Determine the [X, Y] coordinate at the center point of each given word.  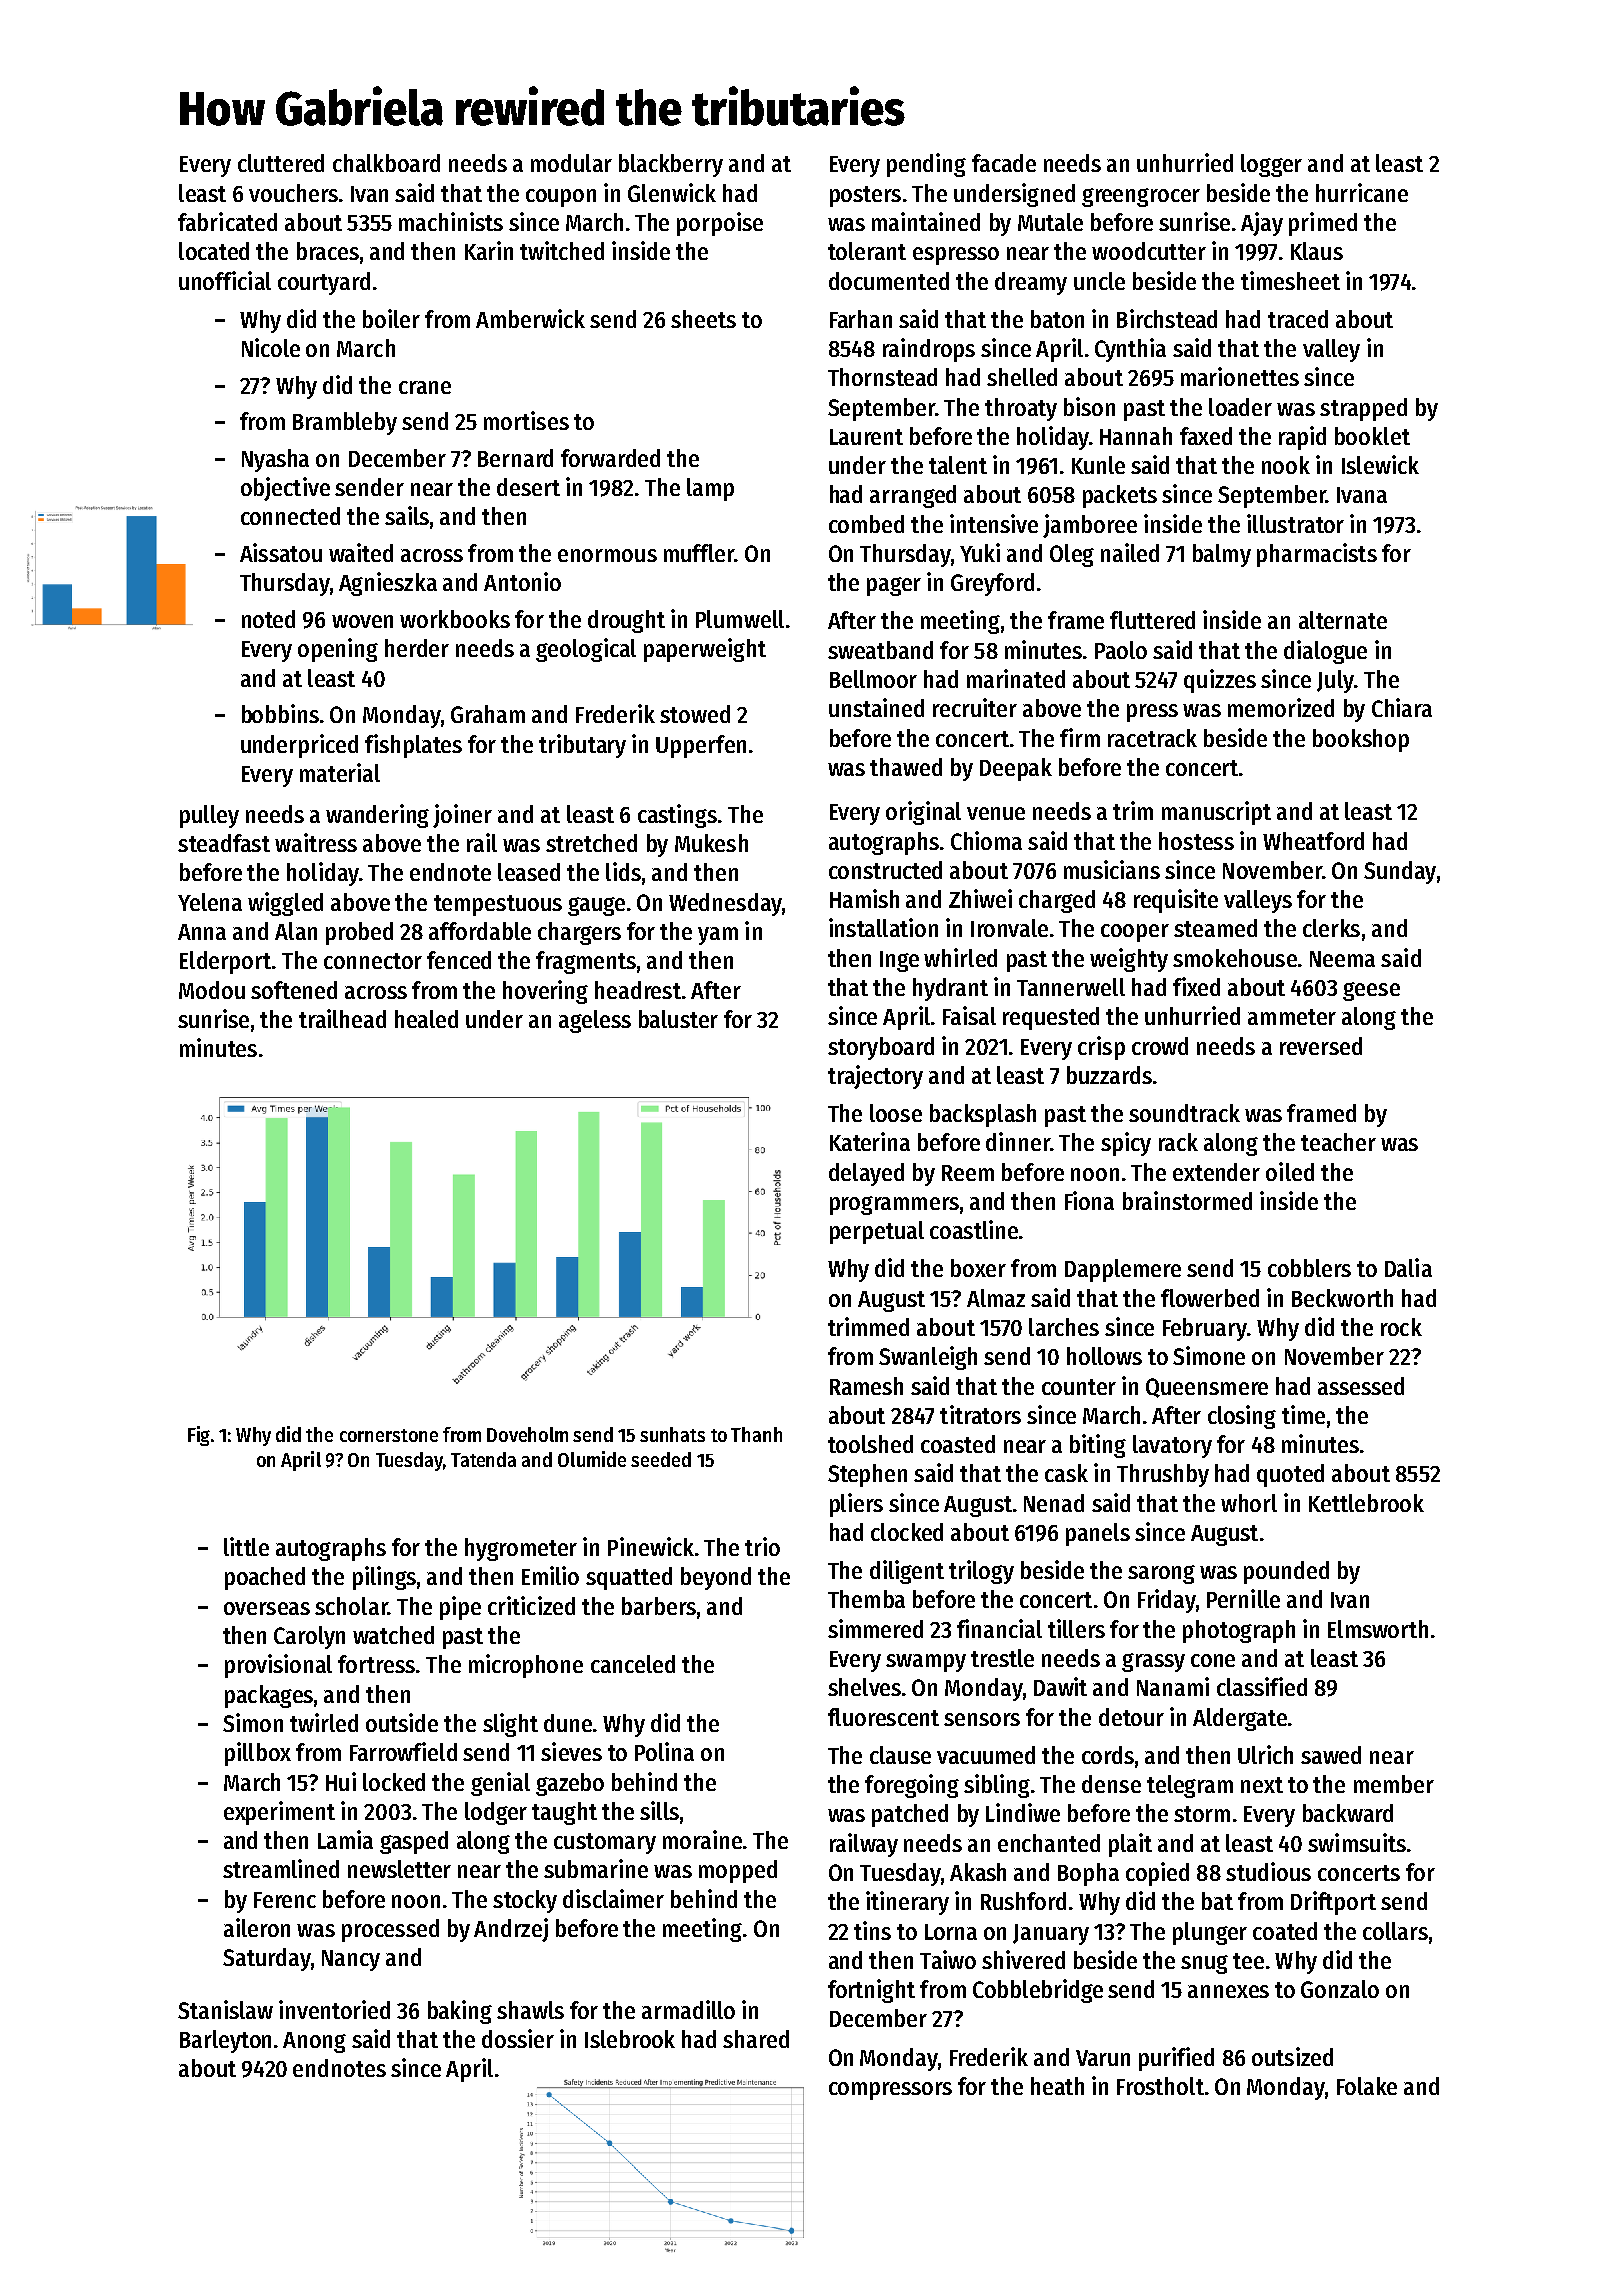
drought [626, 621]
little [246, 1546]
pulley [209, 816]
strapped [1363, 409]
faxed [1206, 436]
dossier [518, 2038]
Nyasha [275, 460]
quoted [1290, 1475]
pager [894, 586]
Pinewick [651, 1546]
